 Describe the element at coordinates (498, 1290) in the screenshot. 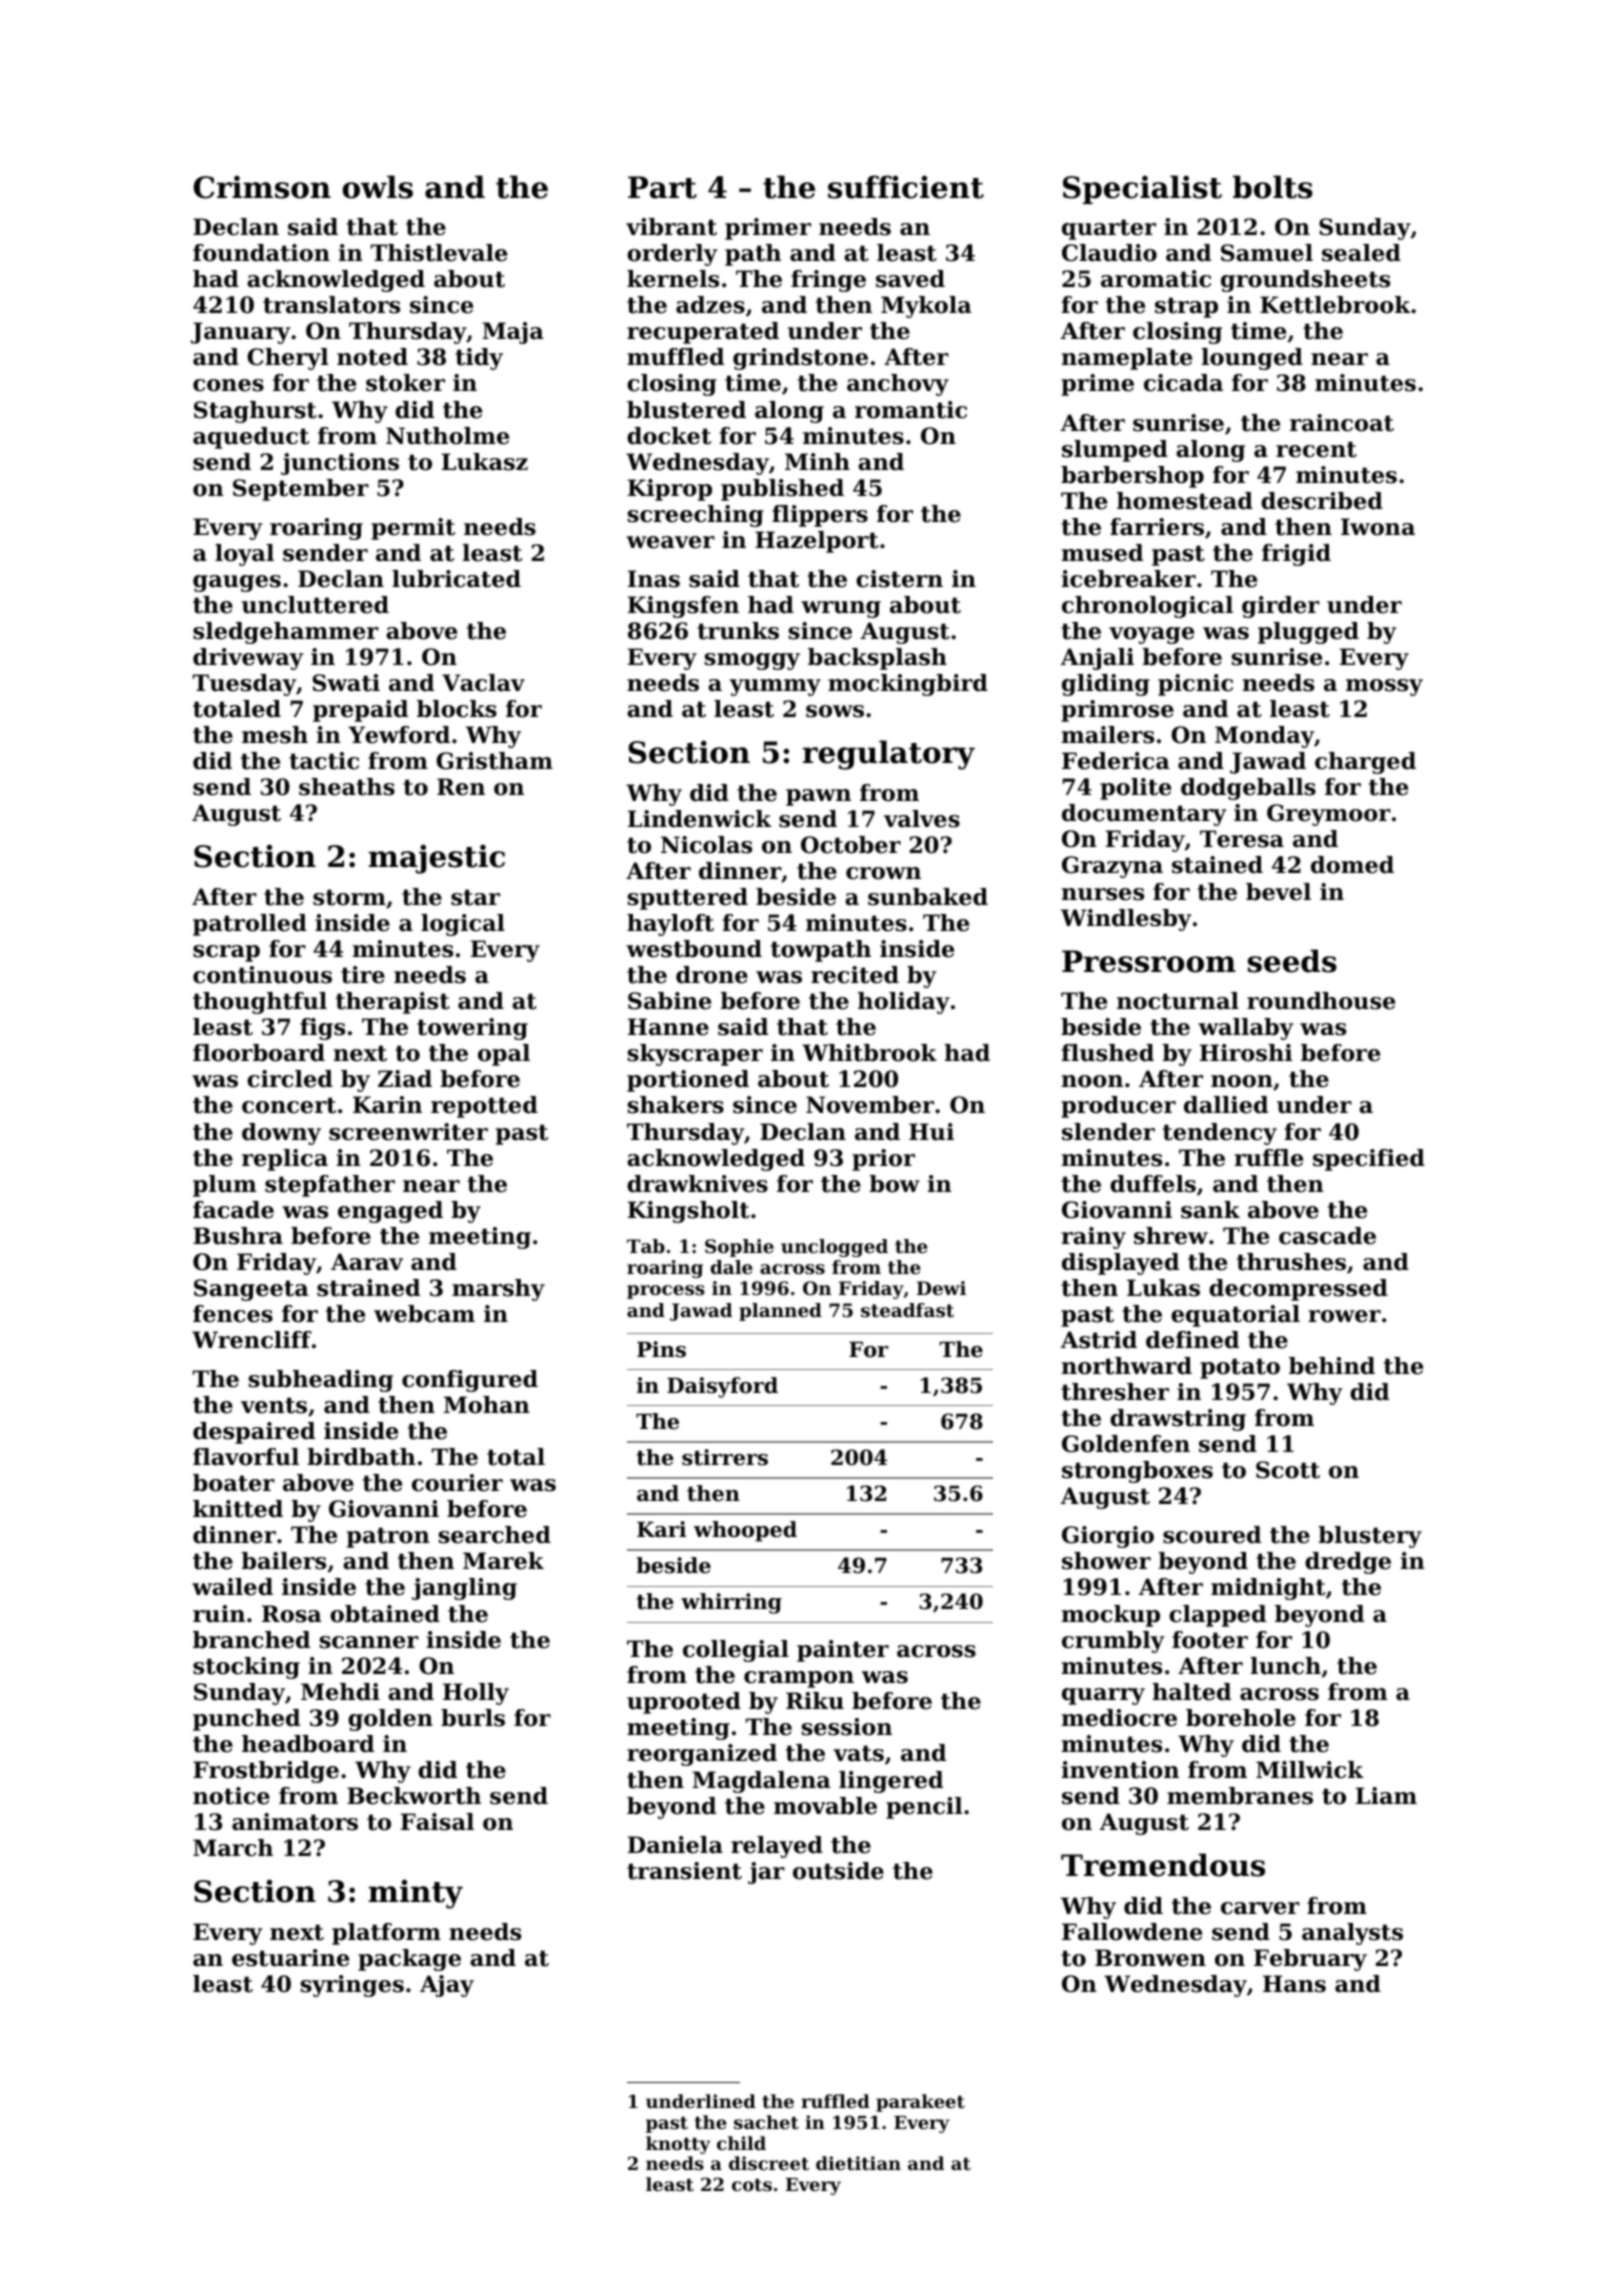

I see `marshy` at that location.
